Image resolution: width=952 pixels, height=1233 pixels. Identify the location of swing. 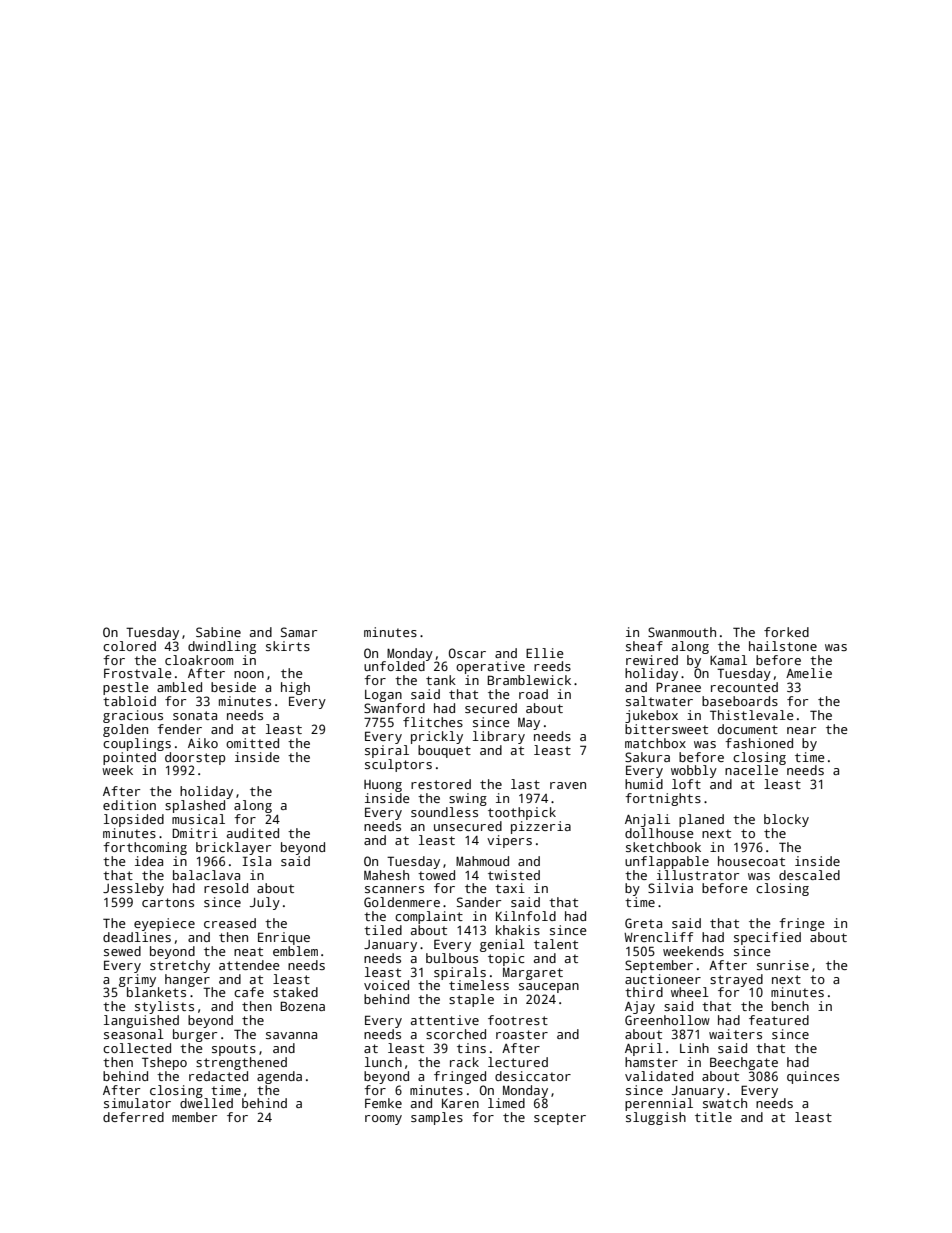
(468, 799).
